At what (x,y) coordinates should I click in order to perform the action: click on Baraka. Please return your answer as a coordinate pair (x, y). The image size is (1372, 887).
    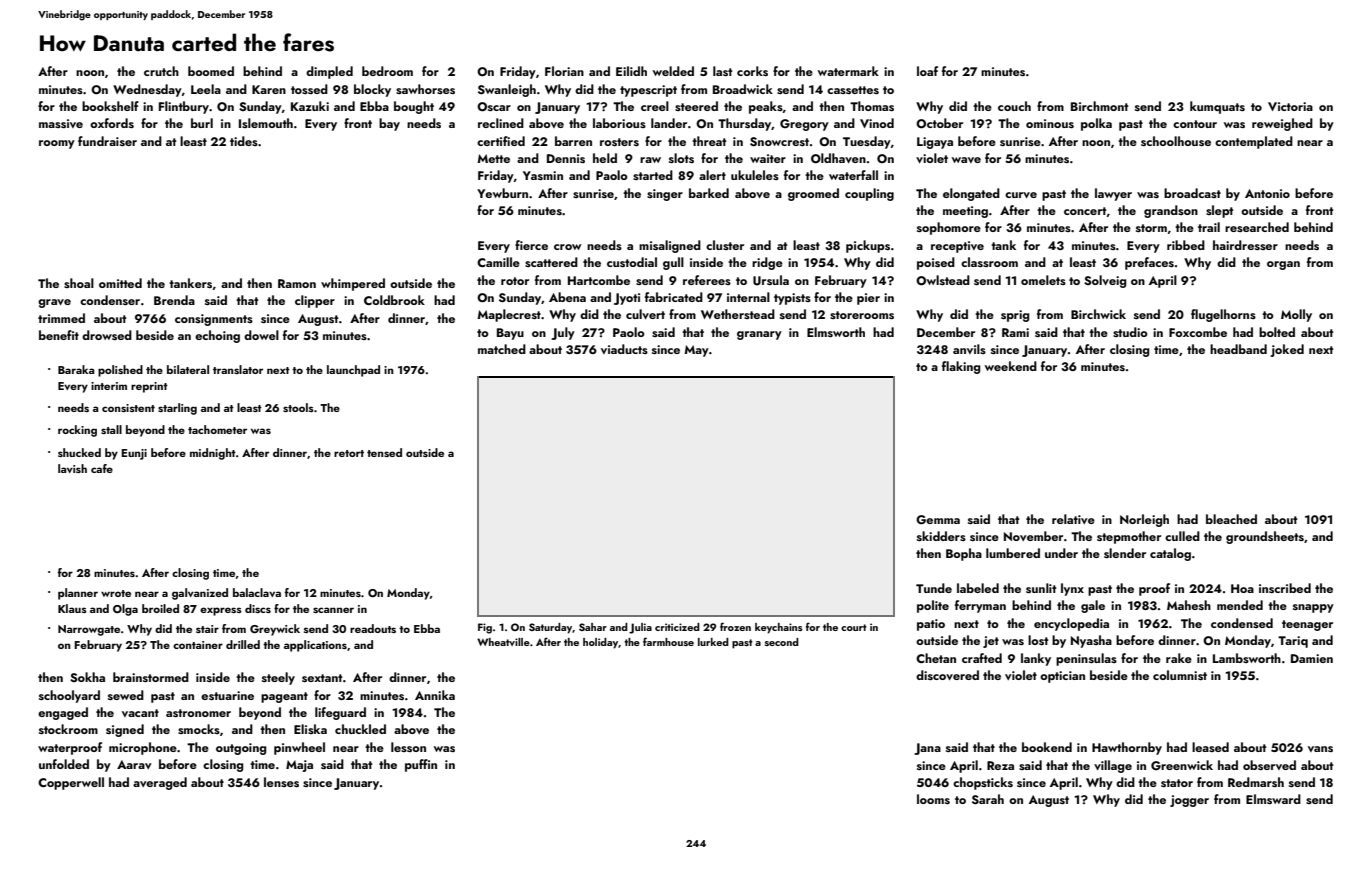
    Looking at the image, I should click on (76, 369).
